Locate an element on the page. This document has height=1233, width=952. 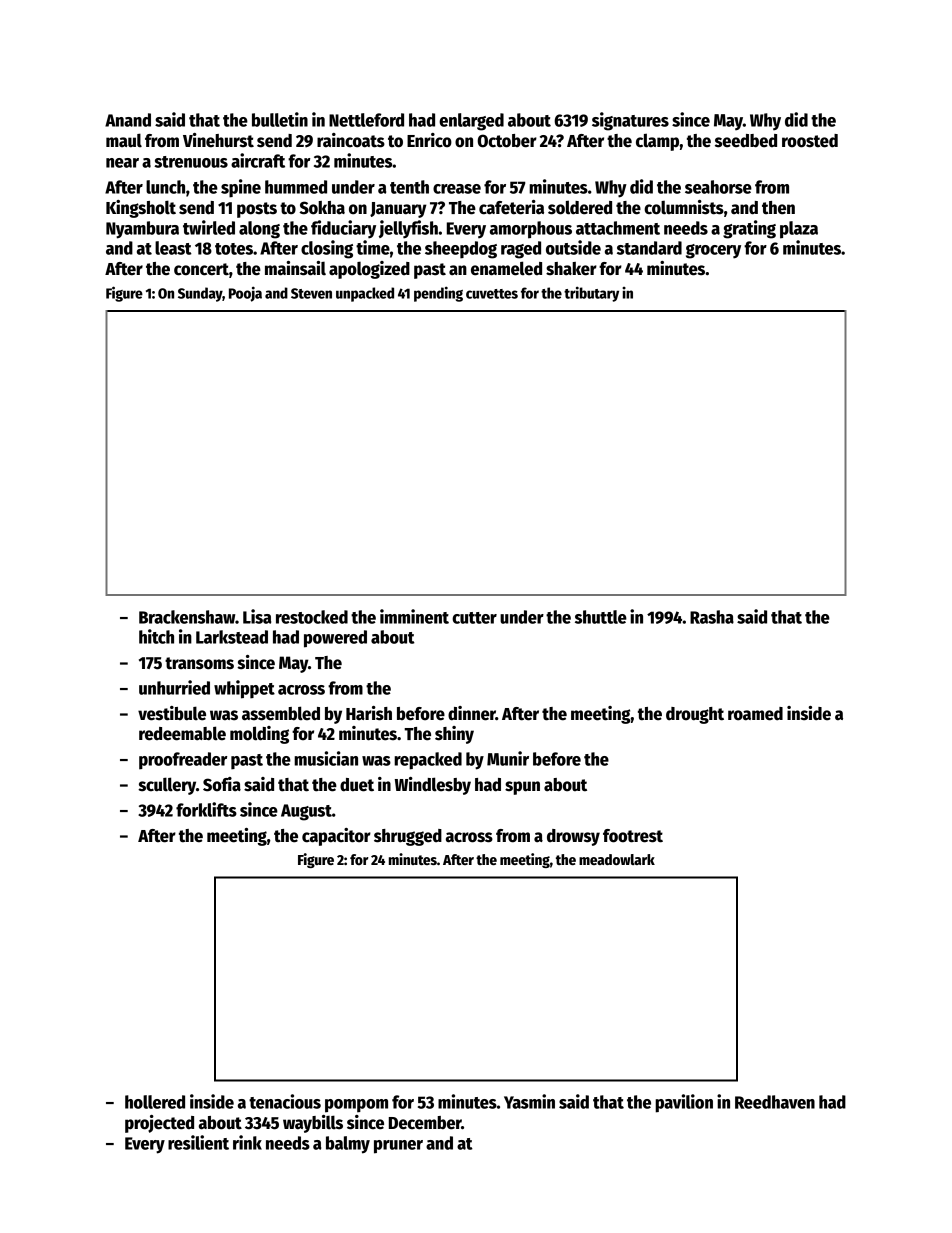
shiny is located at coordinates (454, 735).
